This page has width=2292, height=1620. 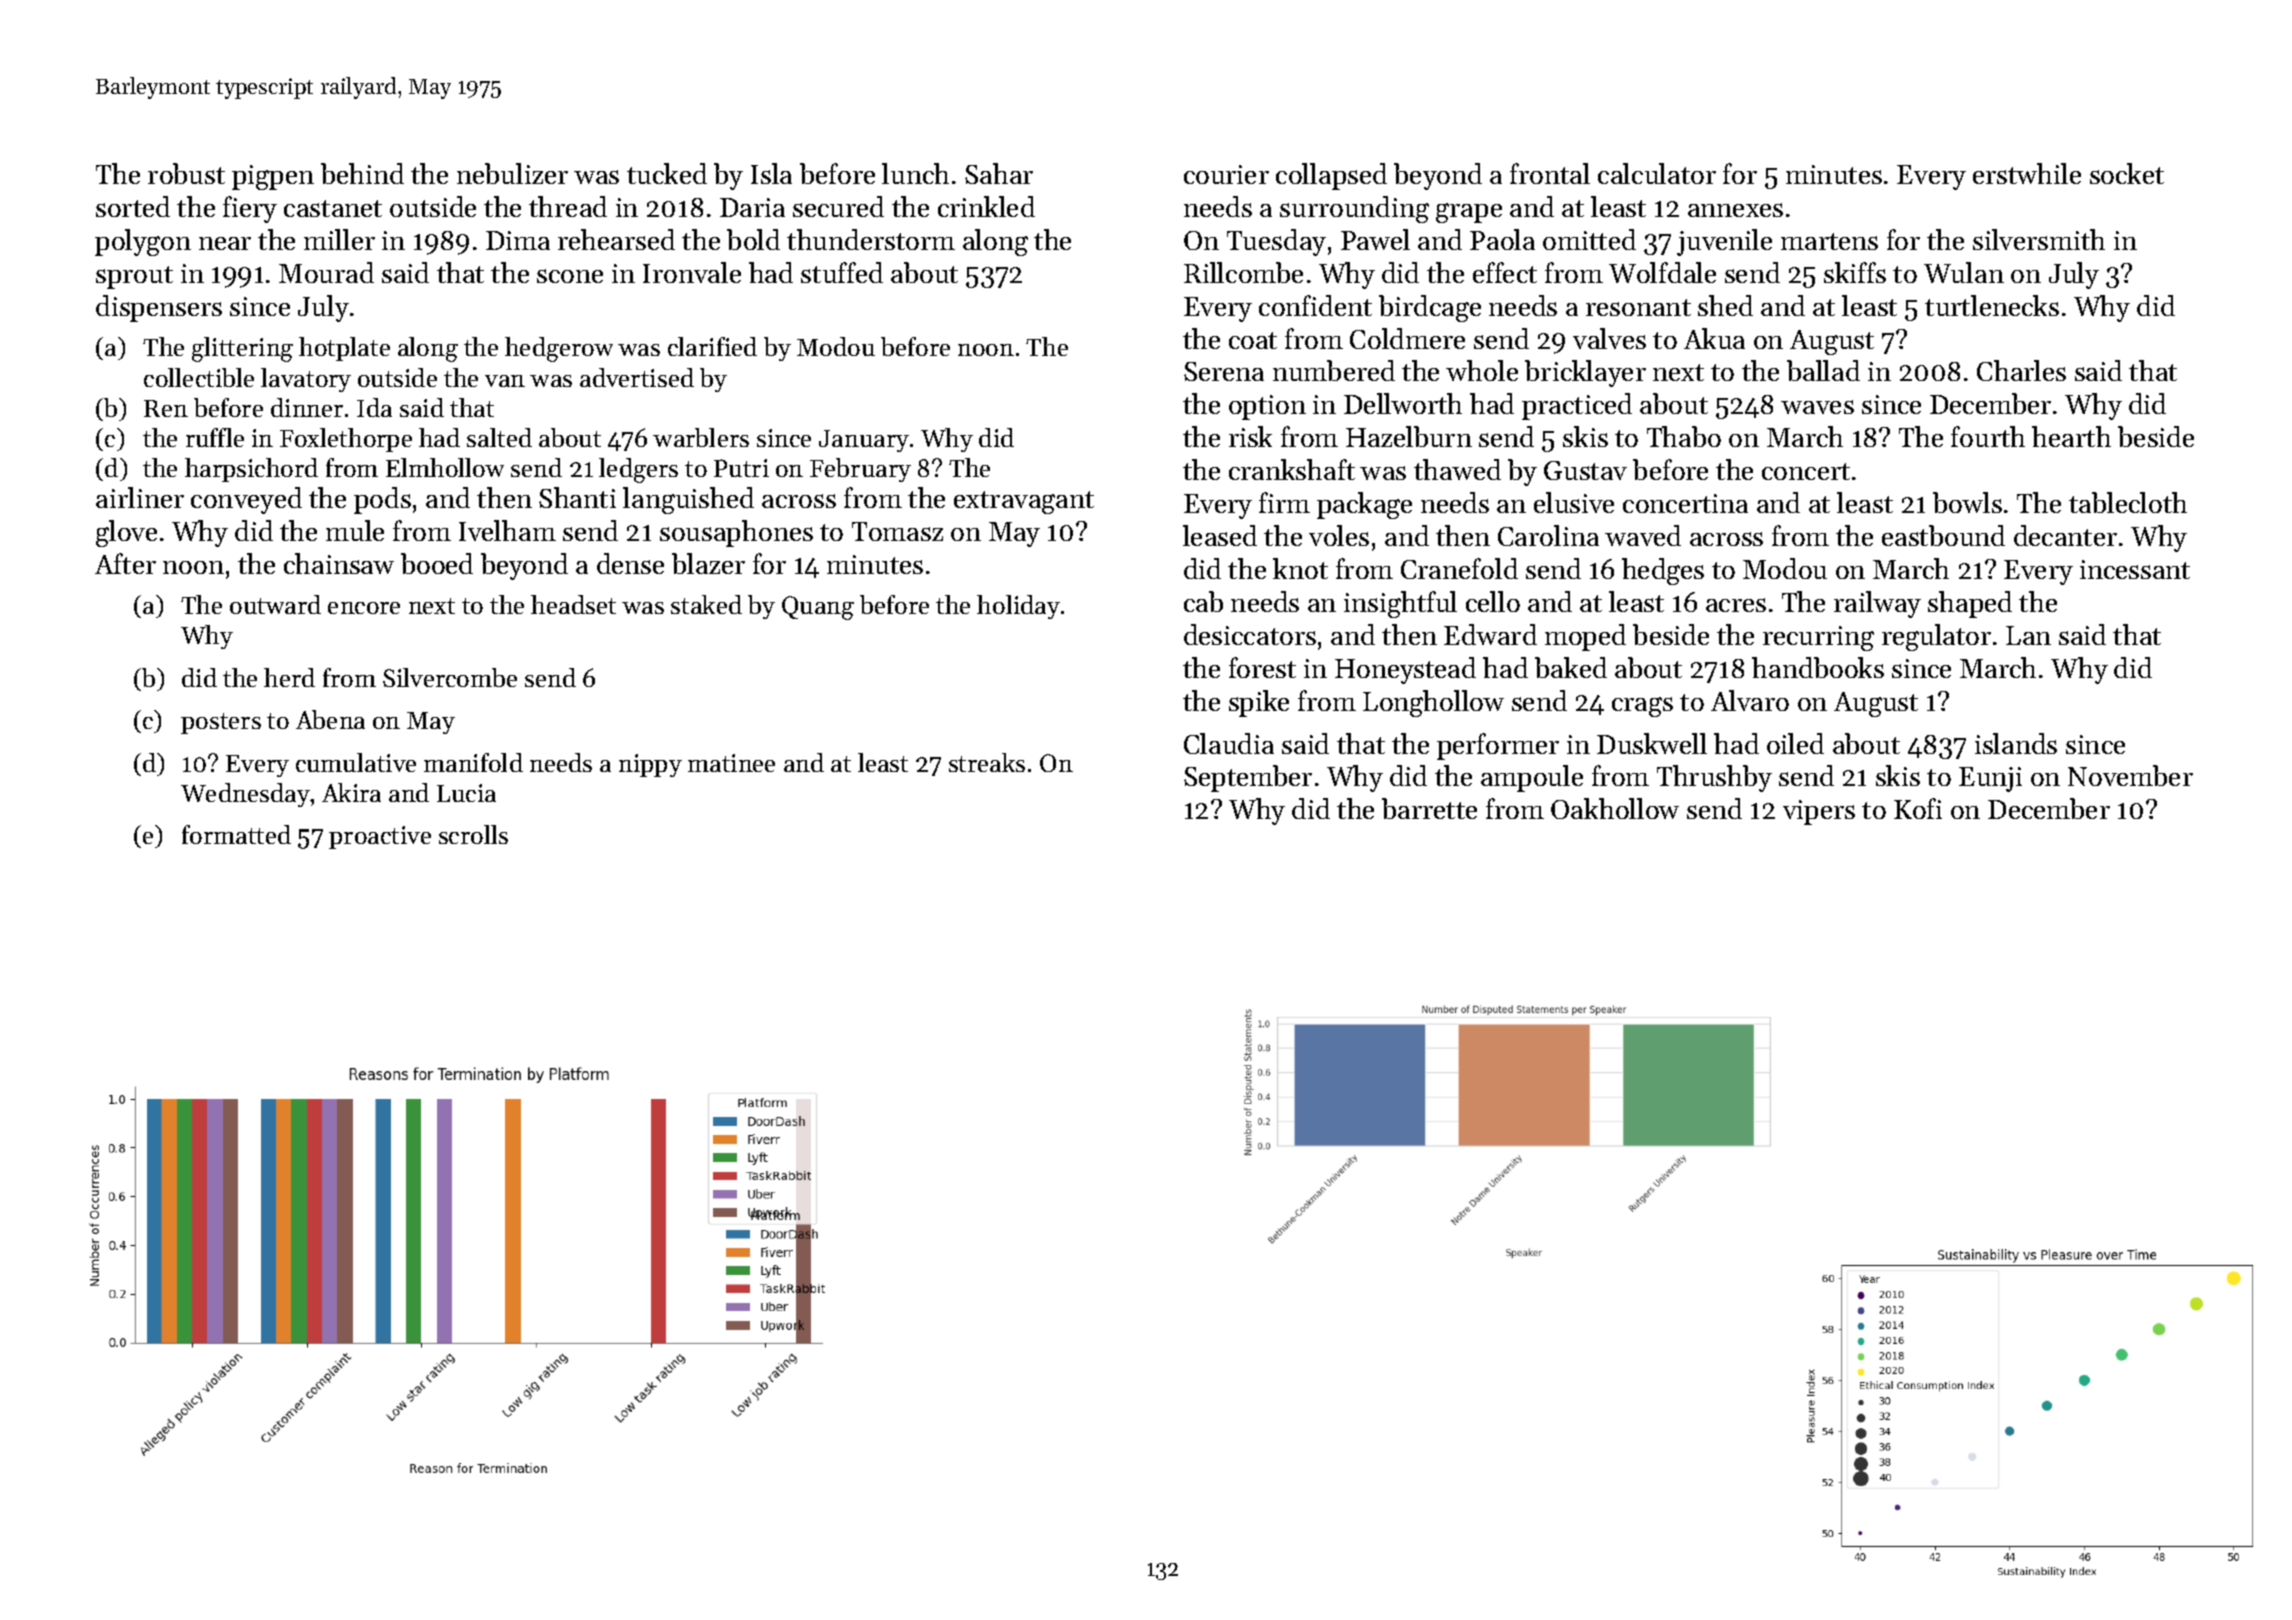 What do you see at coordinates (1657, 173) in the page?
I see `calculator` at bounding box center [1657, 173].
